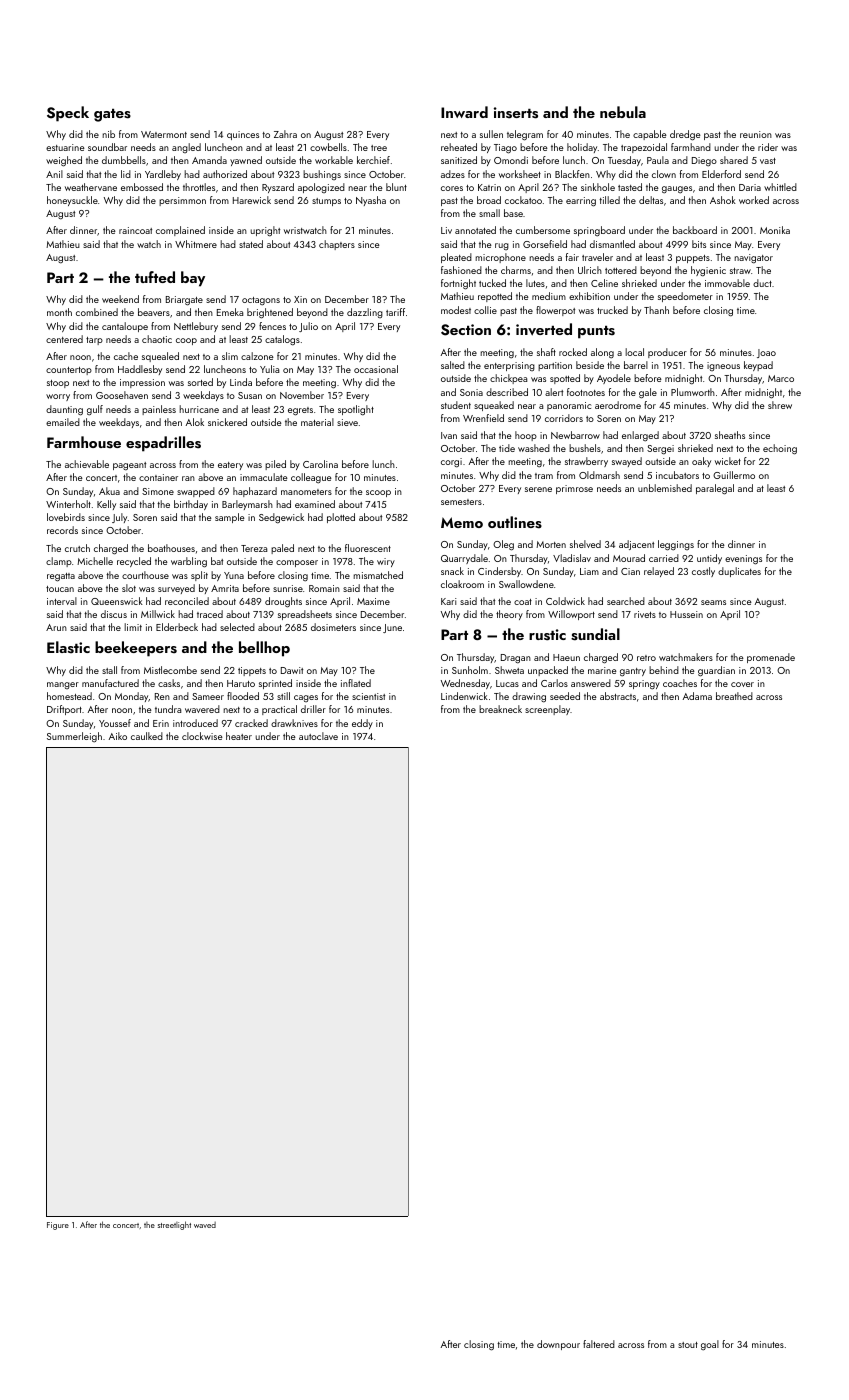 Image resolution: width=849 pixels, height=1400 pixels. Describe the element at coordinates (164, 134) in the screenshot. I see `Watermont` at that location.
